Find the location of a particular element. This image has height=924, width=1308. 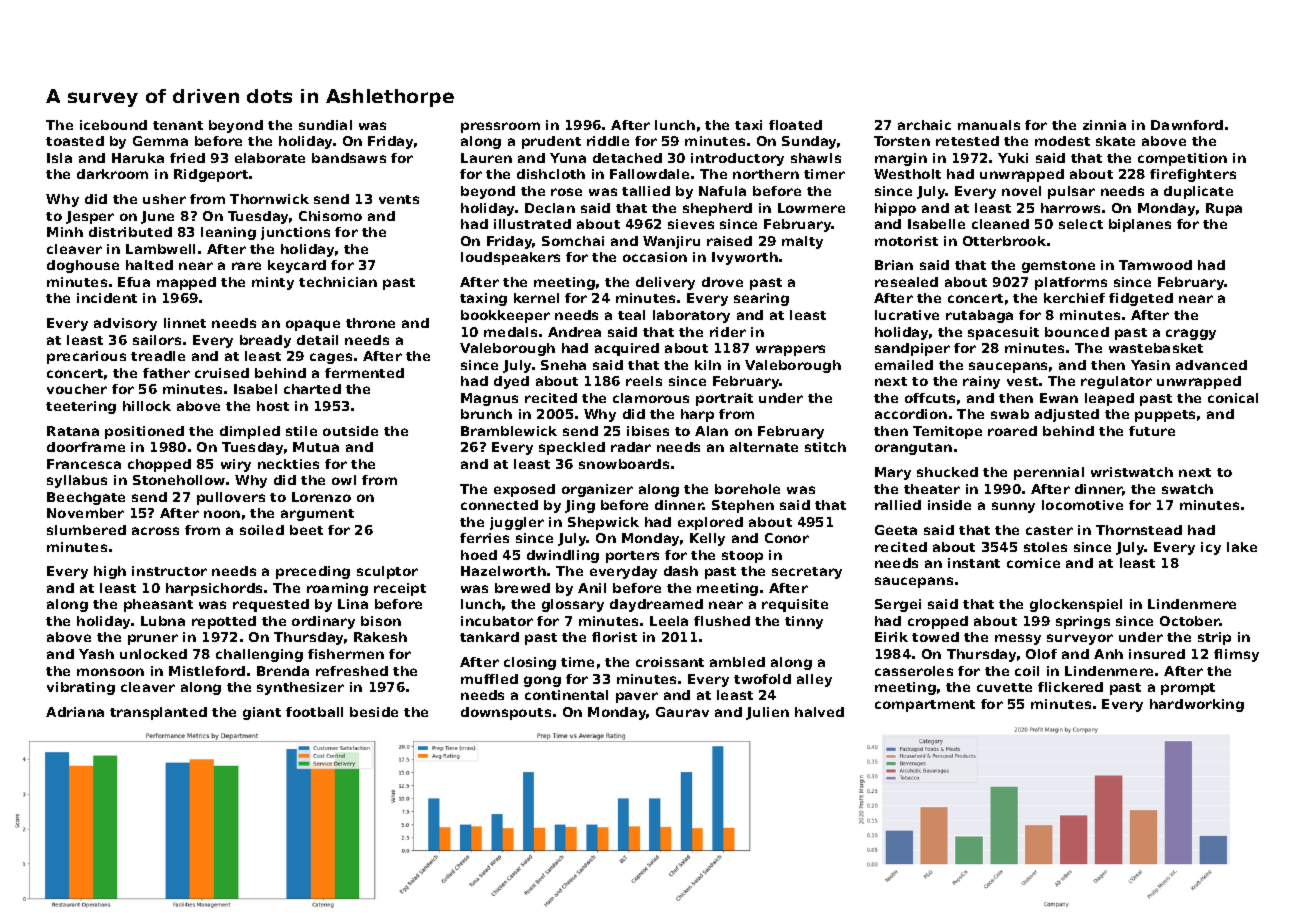

icebound is located at coordinates (113, 125).
